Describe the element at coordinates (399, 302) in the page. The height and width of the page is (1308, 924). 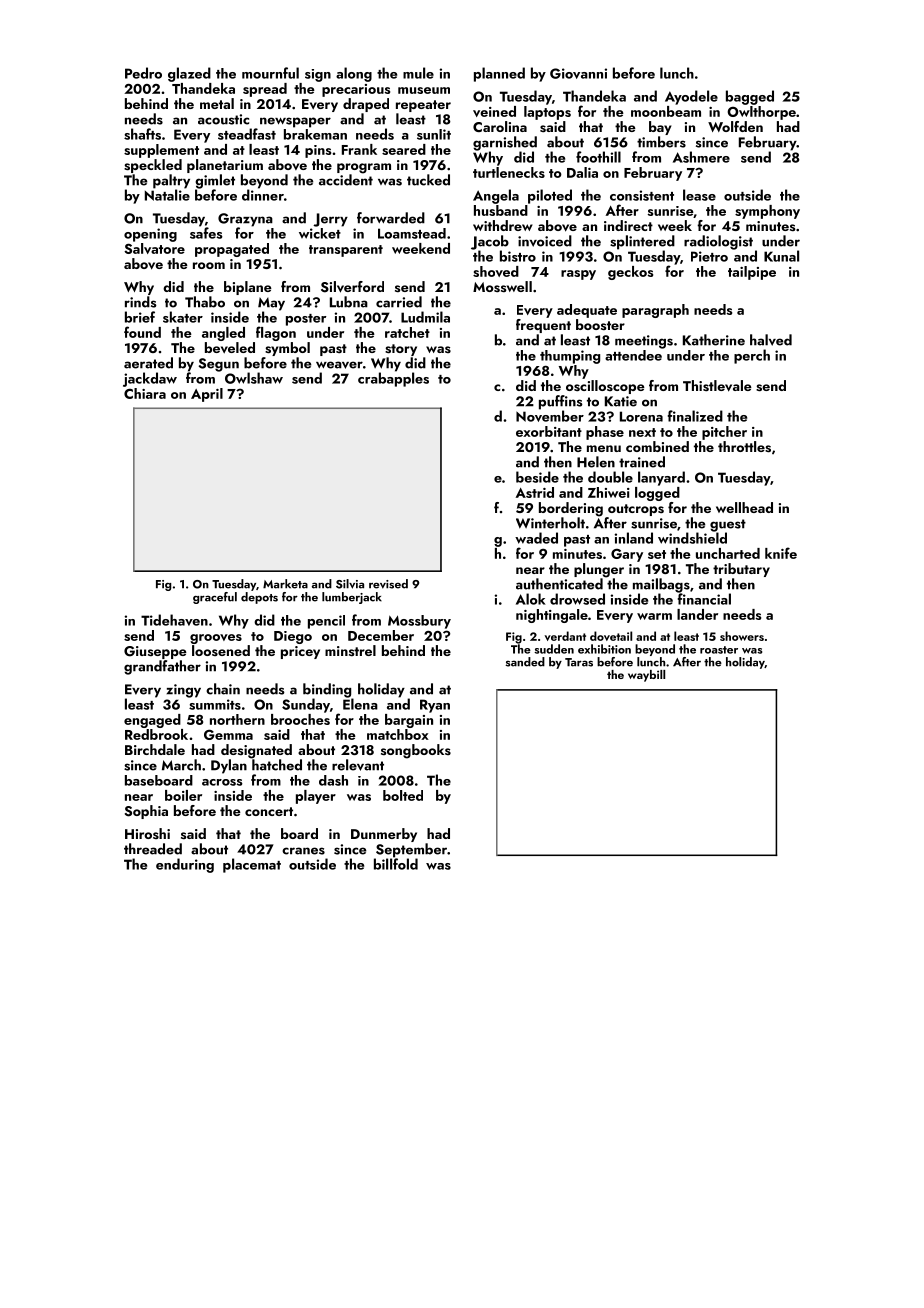
I see `carried` at that location.
